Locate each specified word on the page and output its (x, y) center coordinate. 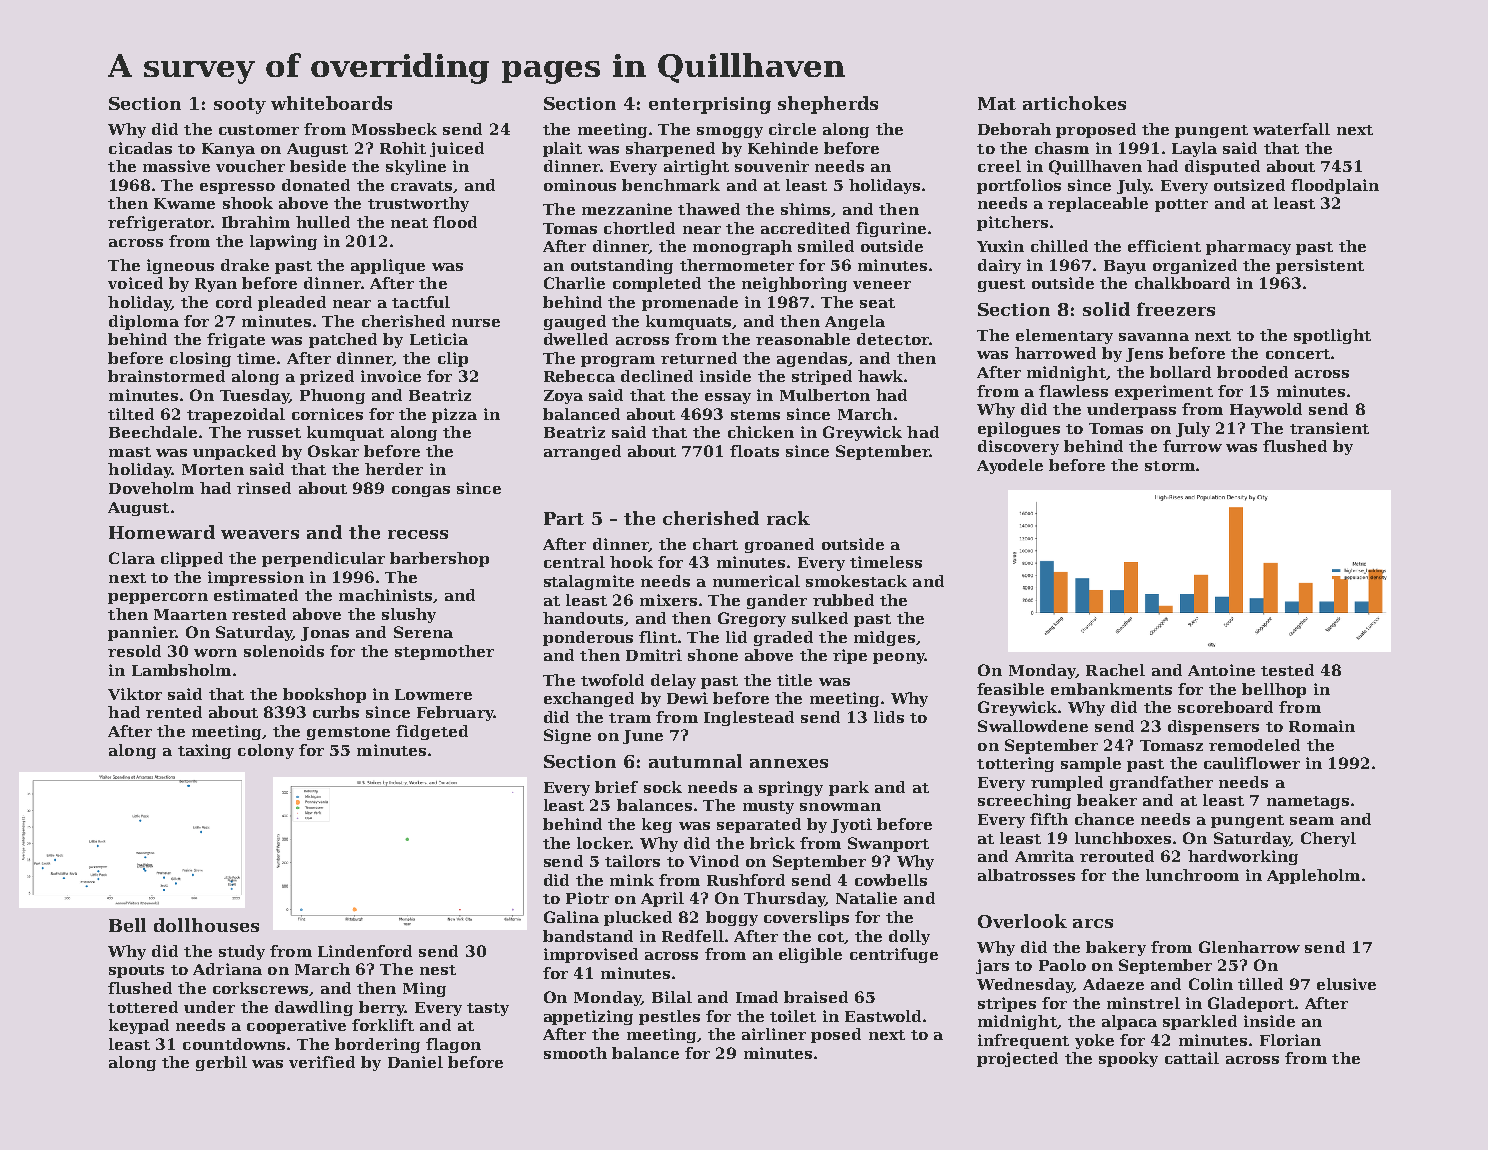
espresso (237, 188)
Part (564, 518)
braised (816, 997)
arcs (1093, 923)
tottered (143, 1007)
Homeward (162, 532)
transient (1329, 428)
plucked (638, 918)
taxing (204, 751)
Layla (1194, 149)
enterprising (710, 105)
